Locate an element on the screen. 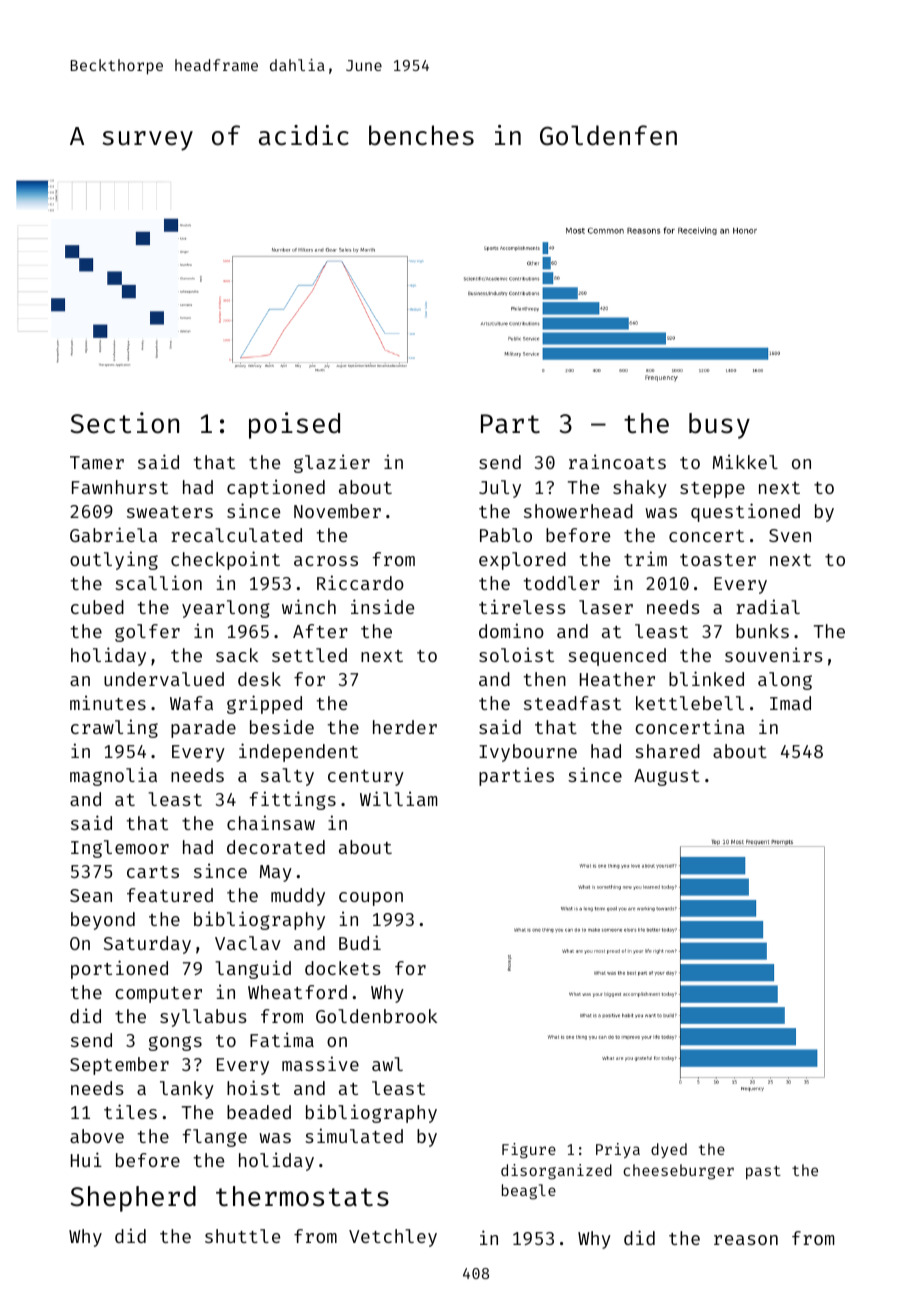  trim is located at coordinates (645, 558).
